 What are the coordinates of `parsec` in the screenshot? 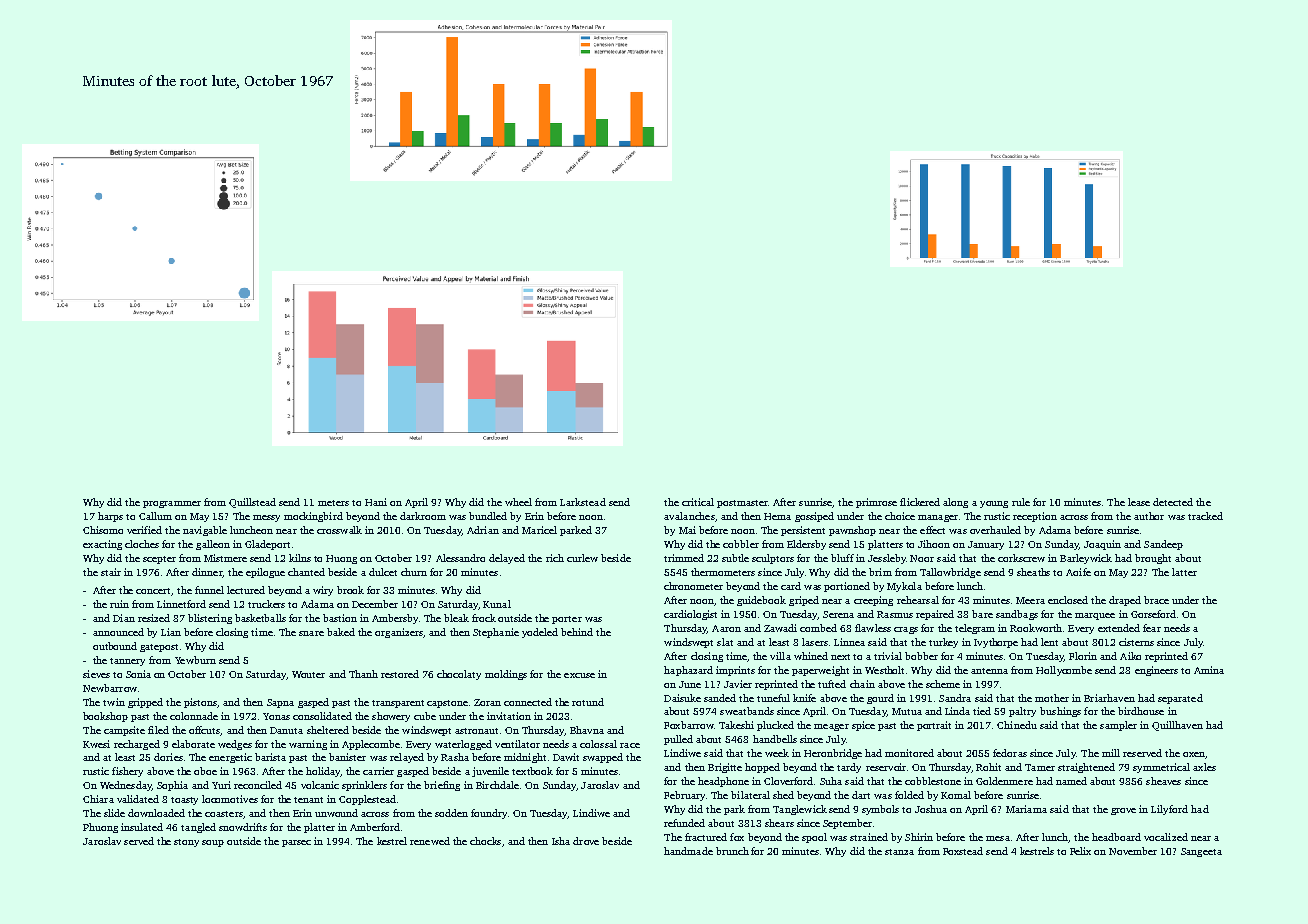 It's located at (296, 843).
